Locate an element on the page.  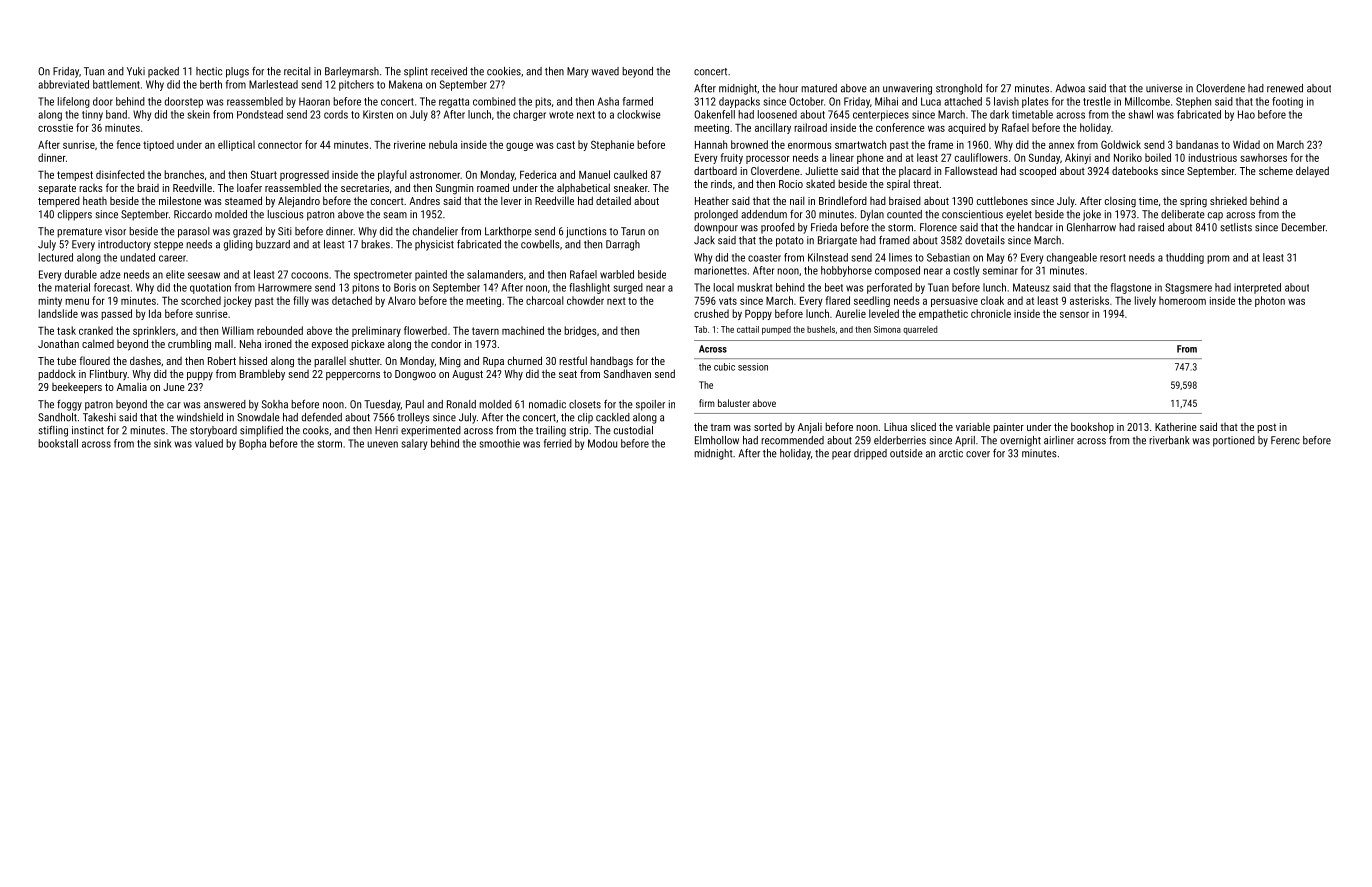
storyboard is located at coordinates (213, 431).
